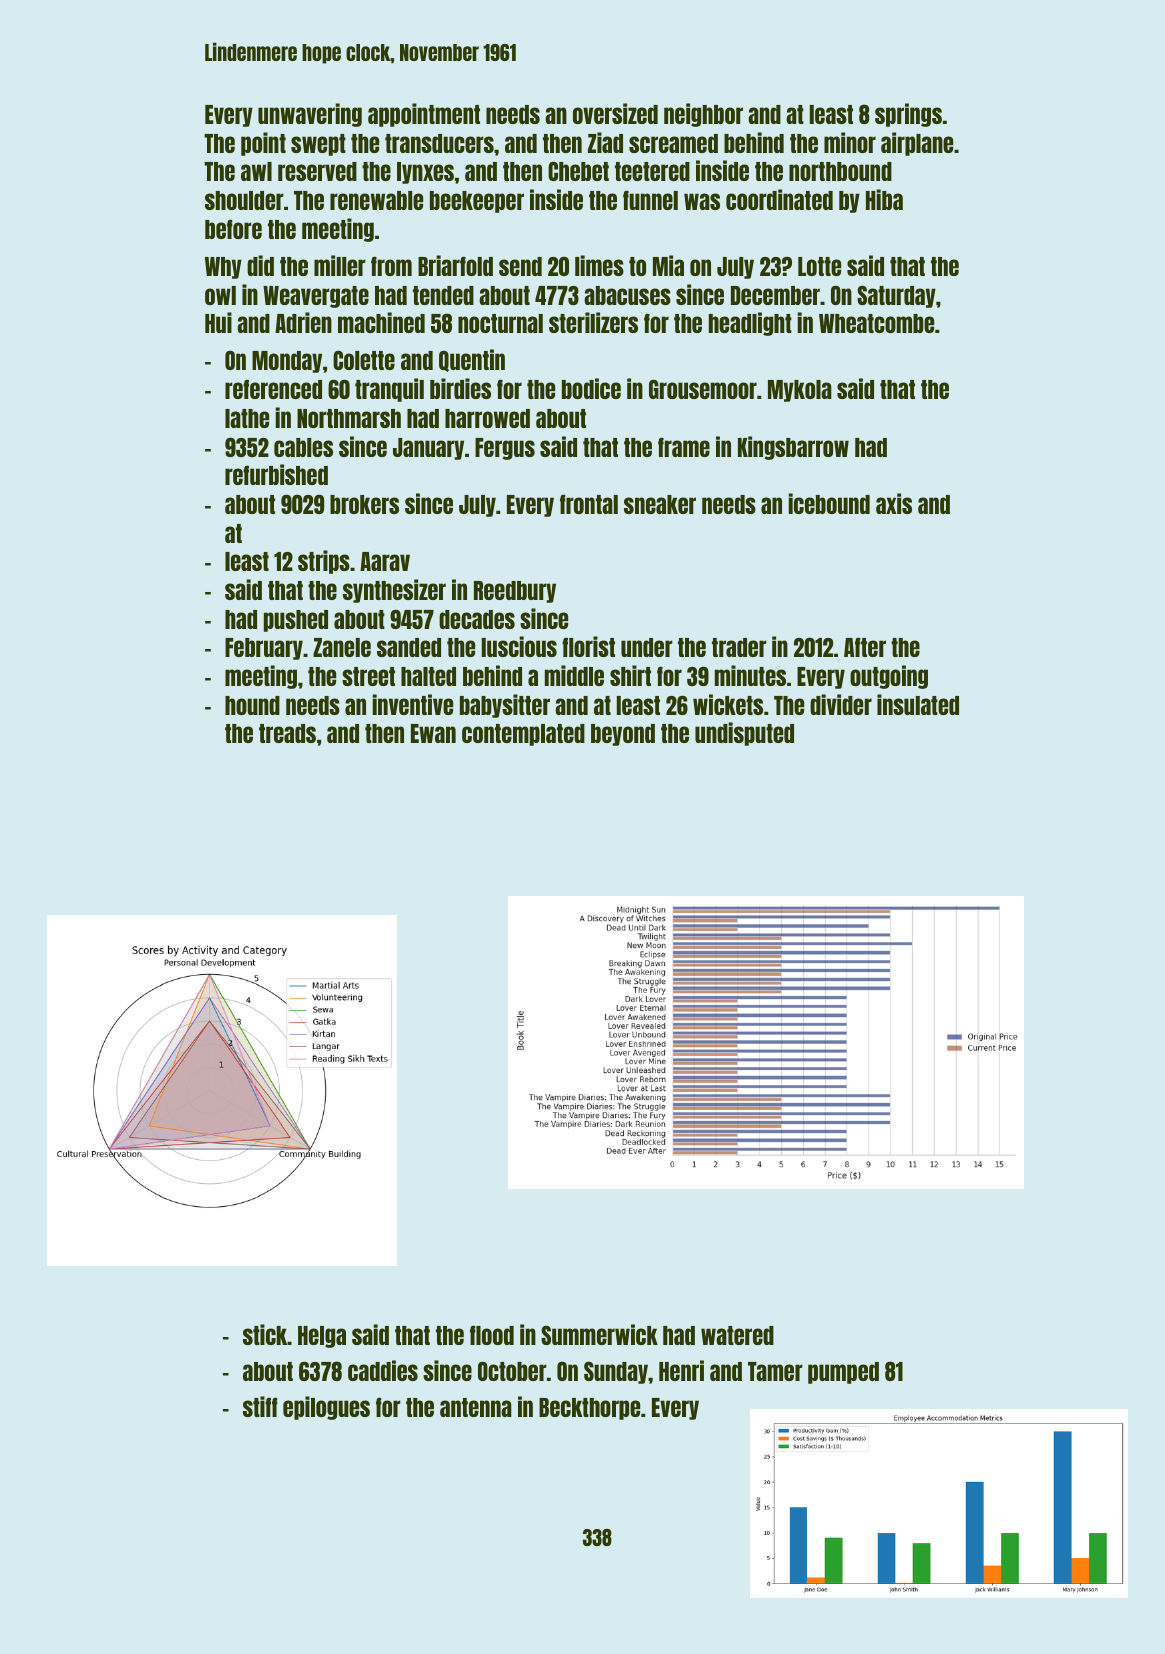 The width and height of the screenshot is (1165, 1654). I want to click on watered, so click(737, 1335).
